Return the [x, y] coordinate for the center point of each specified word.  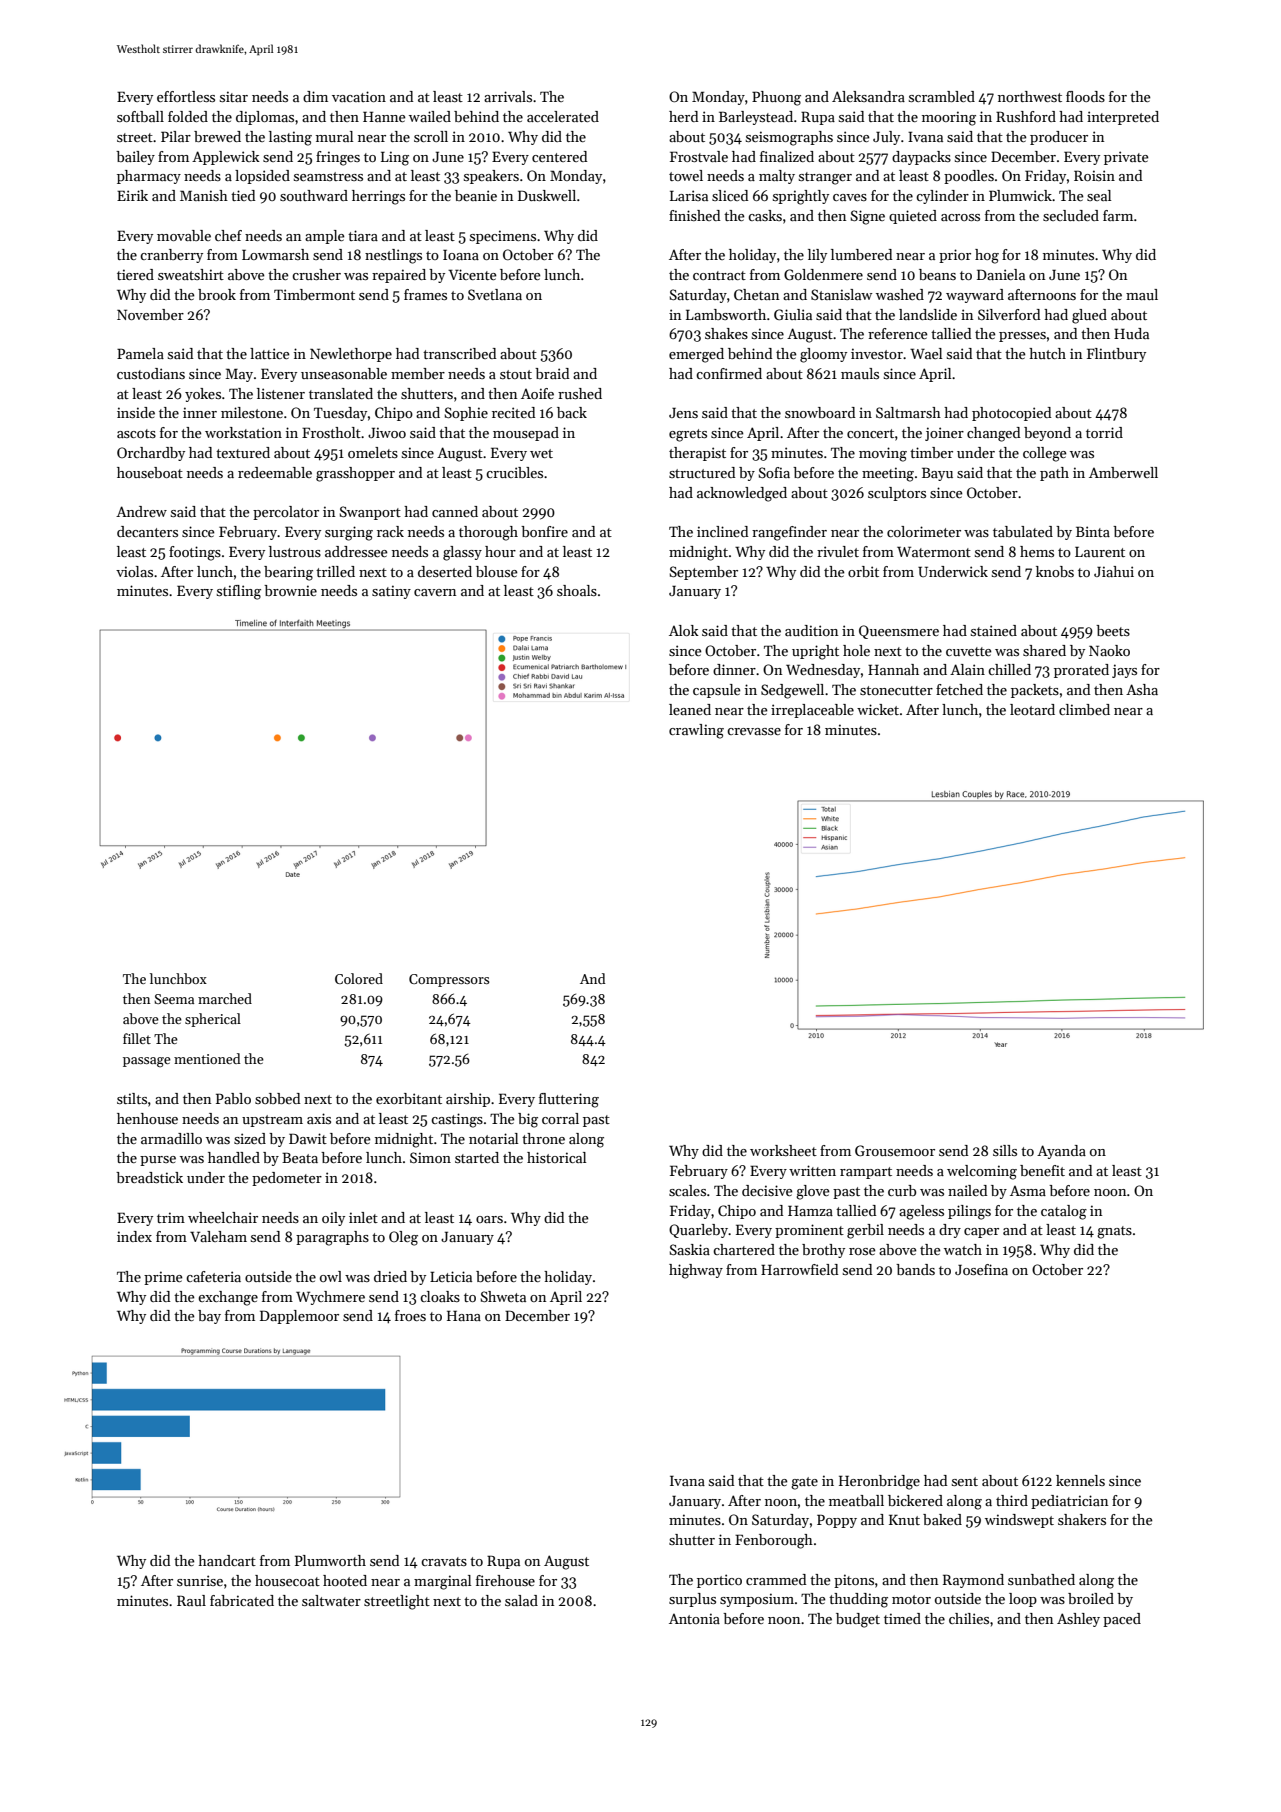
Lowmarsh [275, 254]
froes [410, 1315]
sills [1005, 1150]
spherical [213, 1020]
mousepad [526, 434]
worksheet [783, 1150]
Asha [1142, 689]
